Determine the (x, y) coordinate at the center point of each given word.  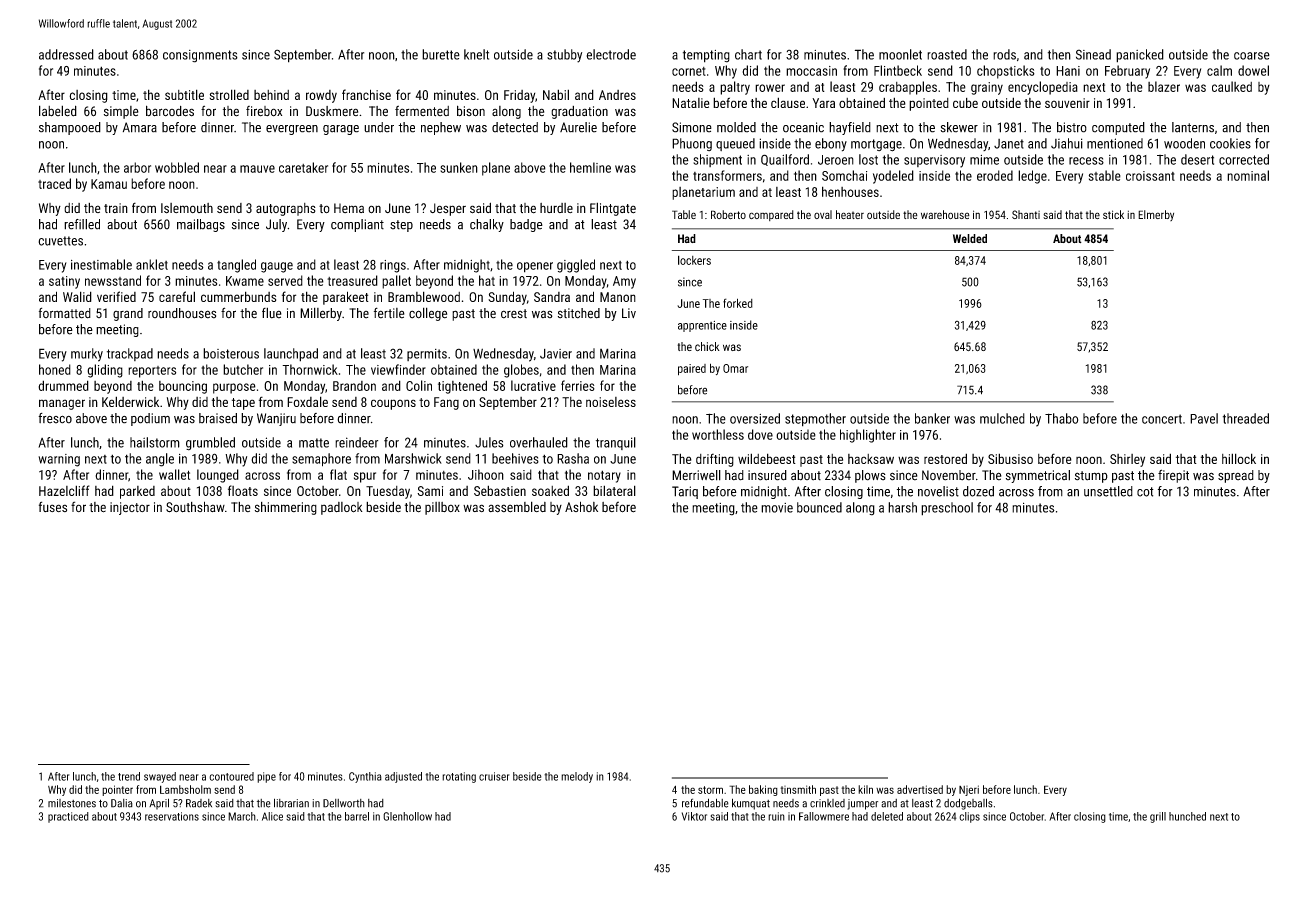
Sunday (507, 298)
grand (128, 314)
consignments (200, 56)
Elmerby (1156, 215)
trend (129, 776)
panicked (1140, 56)
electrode (611, 54)
